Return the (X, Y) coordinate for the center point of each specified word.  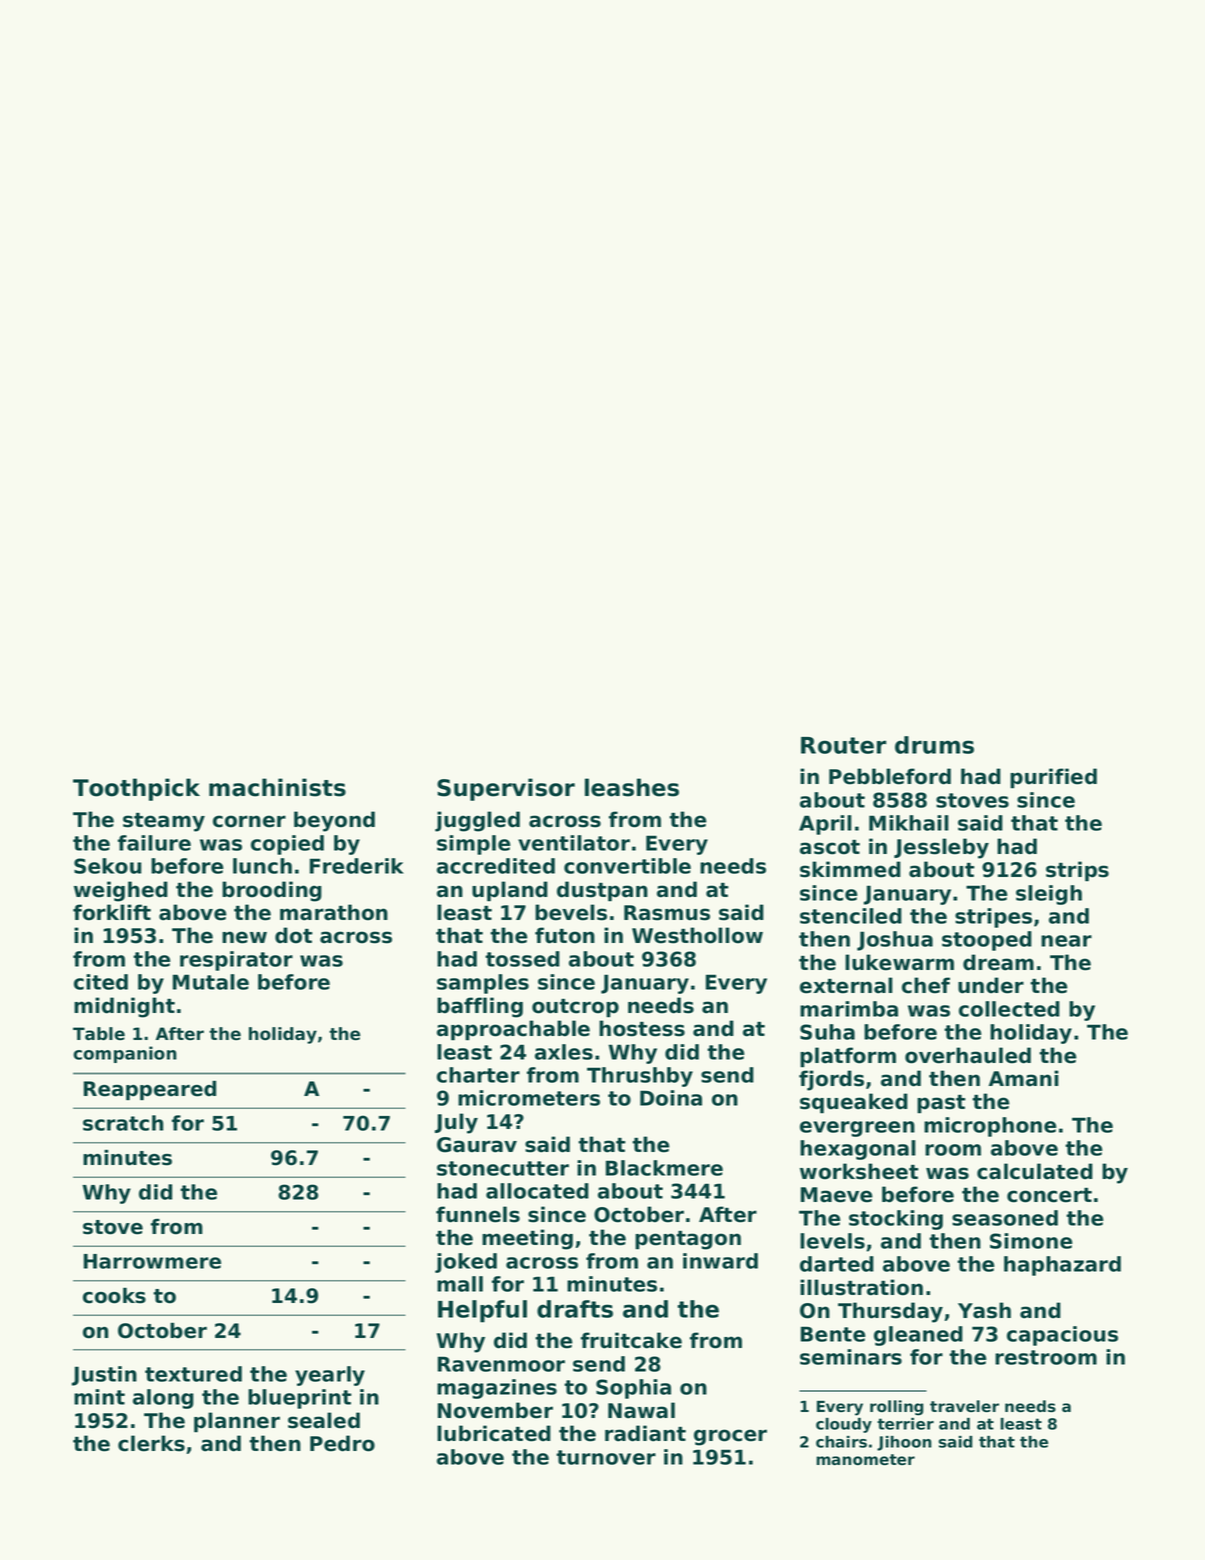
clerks (151, 1443)
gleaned (918, 1336)
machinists (277, 787)
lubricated (494, 1433)
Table (99, 1034)
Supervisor (506, 789)
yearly (330, 1376)
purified (1053, 778)
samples (483, 984)
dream (998, 962)
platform (848, 1057)
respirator (236, 961)
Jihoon (904, 1443)
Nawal (641, 1410)
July (456, 1123)
